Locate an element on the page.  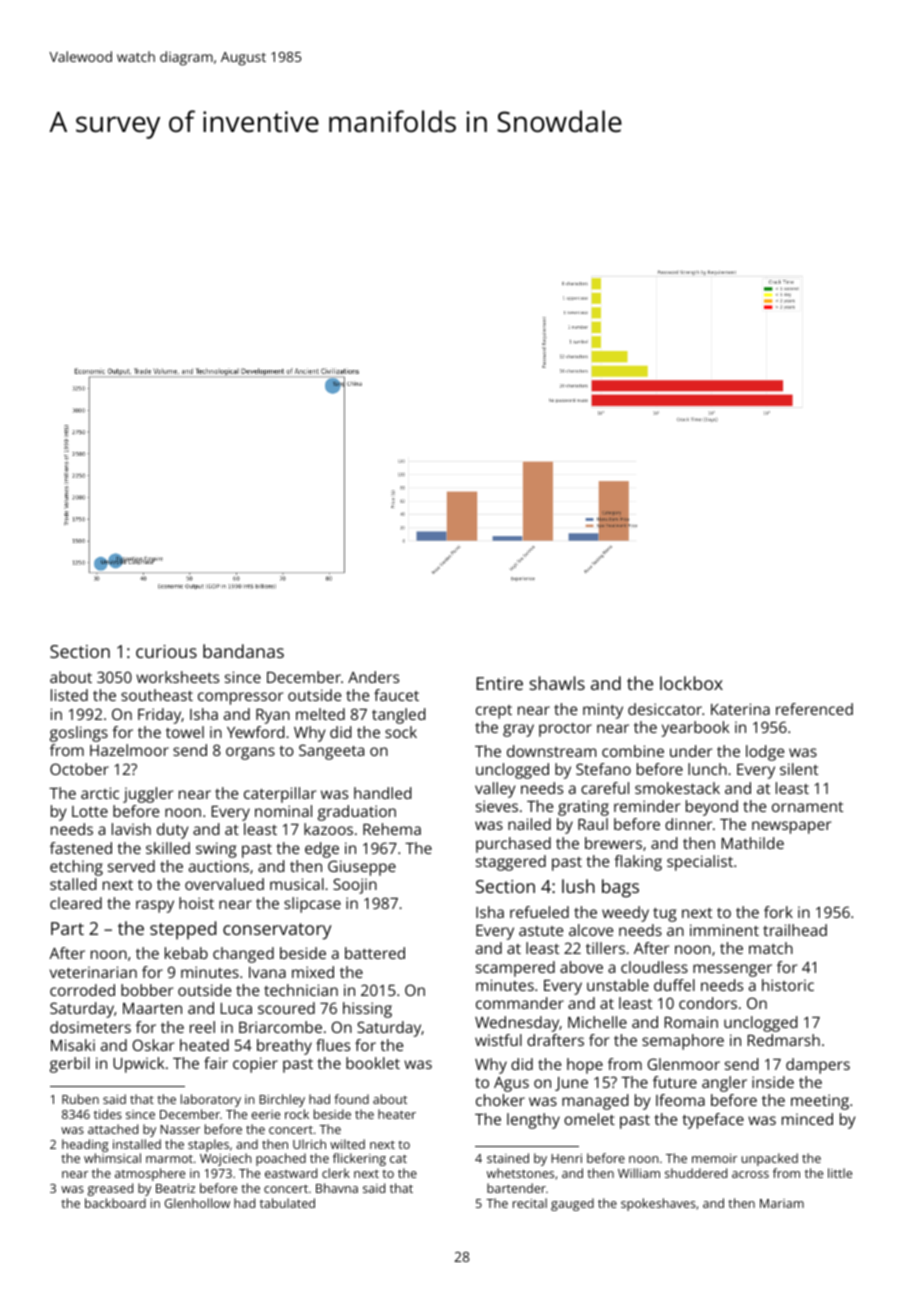
refueled is located at coordinates (539, 912).
